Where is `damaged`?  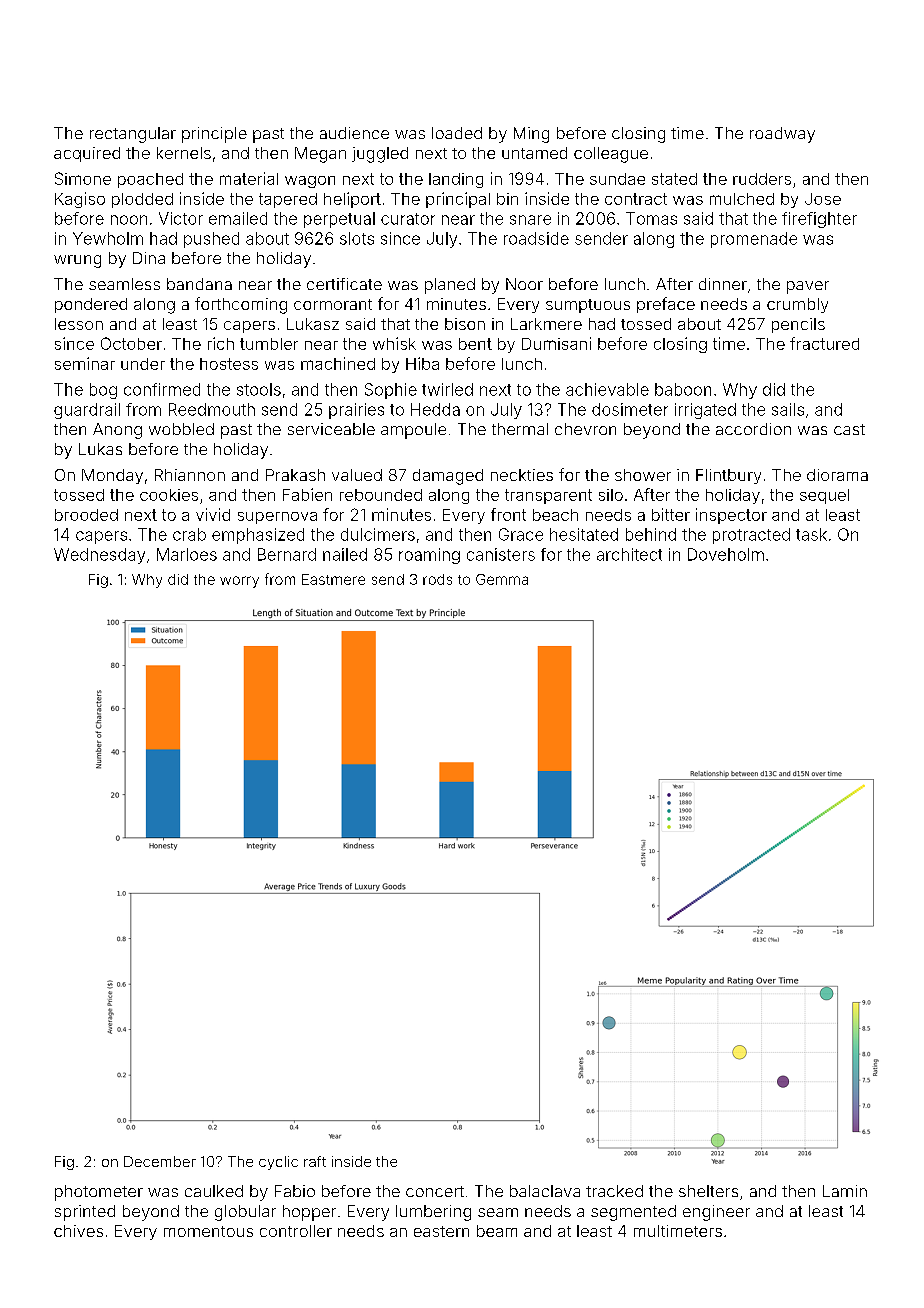 damaged is located at coordinates (448, 477).
